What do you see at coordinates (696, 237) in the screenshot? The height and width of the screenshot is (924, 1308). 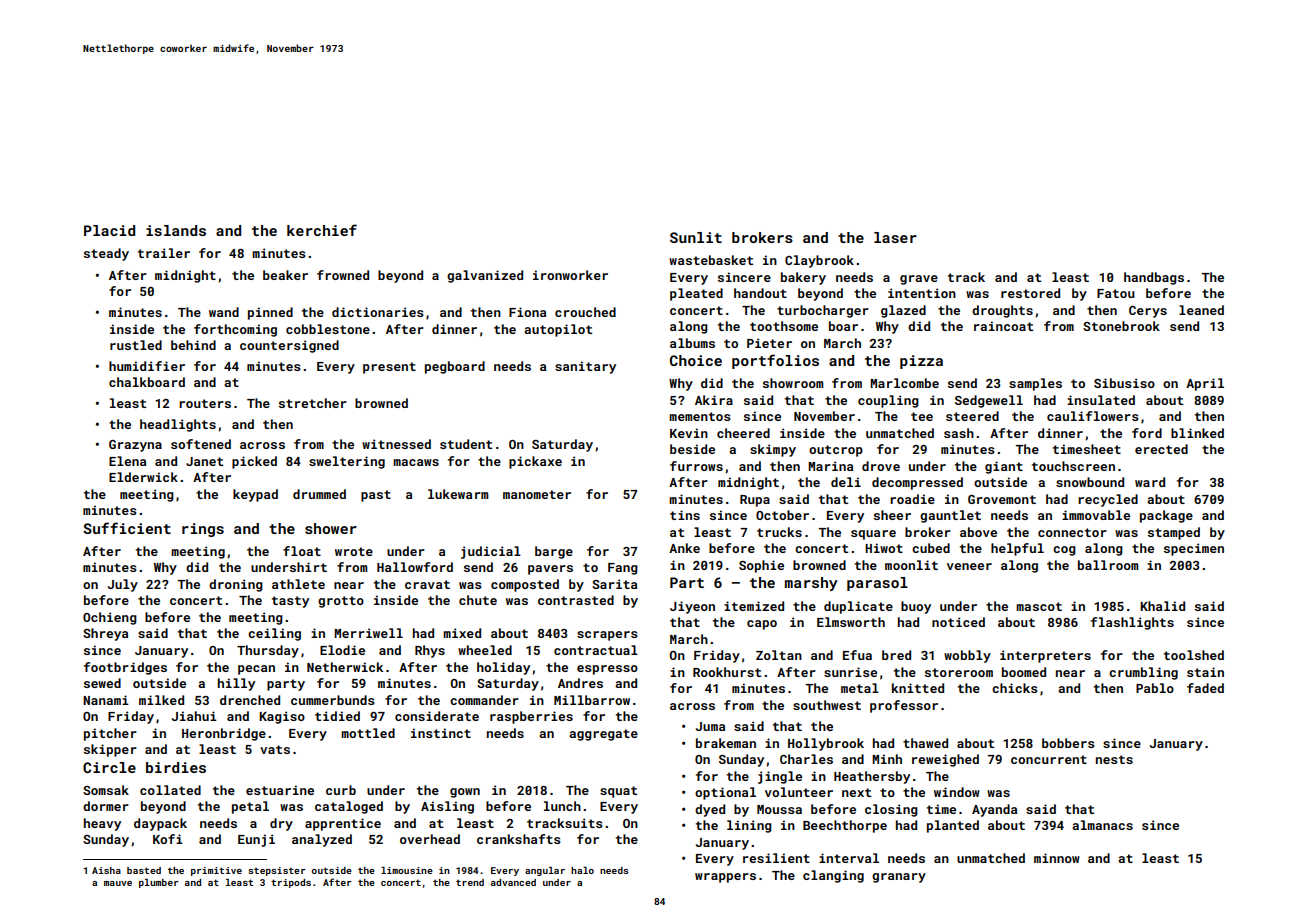 I see `Sunlit` at bounding box center [696, 237].
